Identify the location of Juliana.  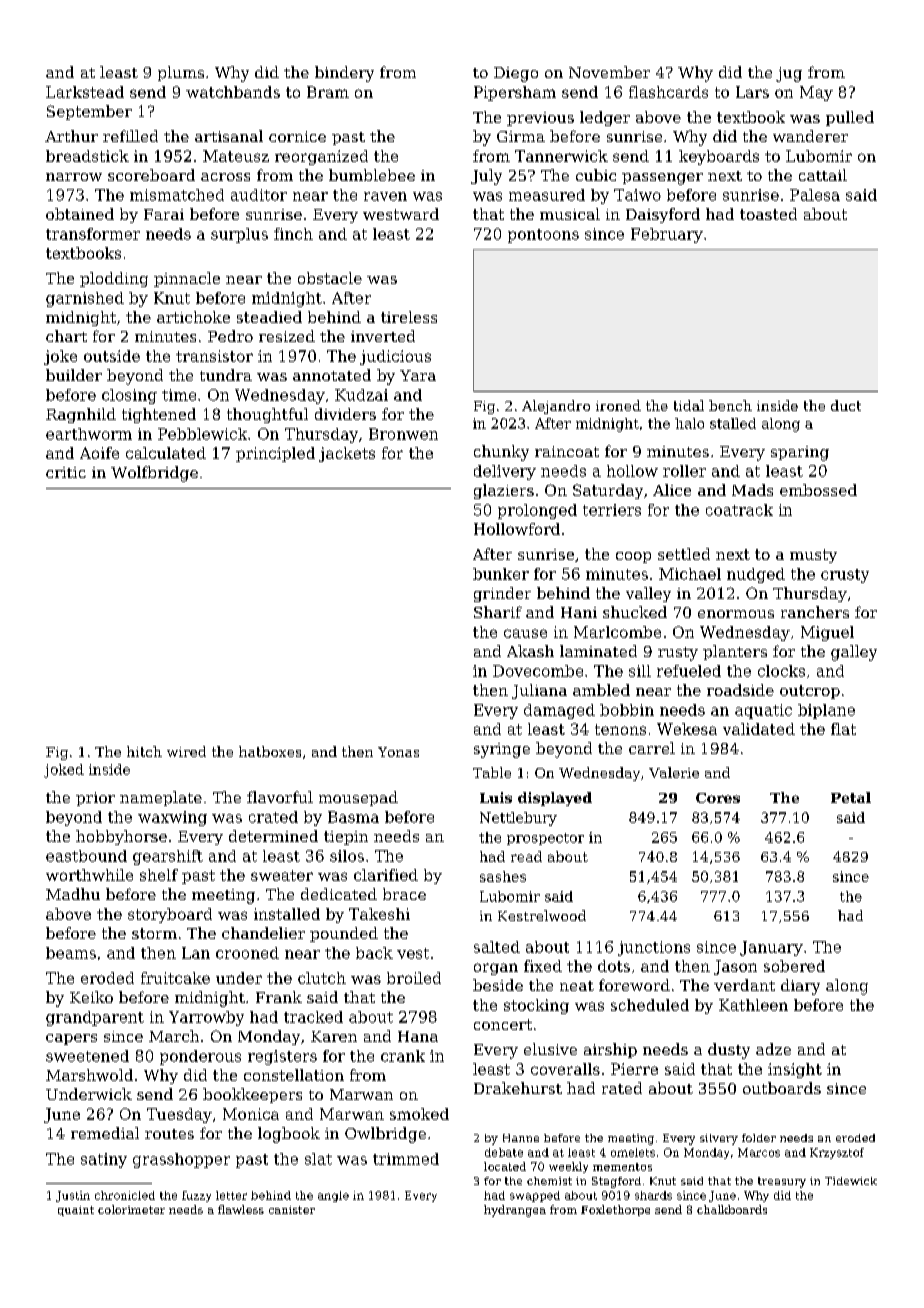
(539, 691).
